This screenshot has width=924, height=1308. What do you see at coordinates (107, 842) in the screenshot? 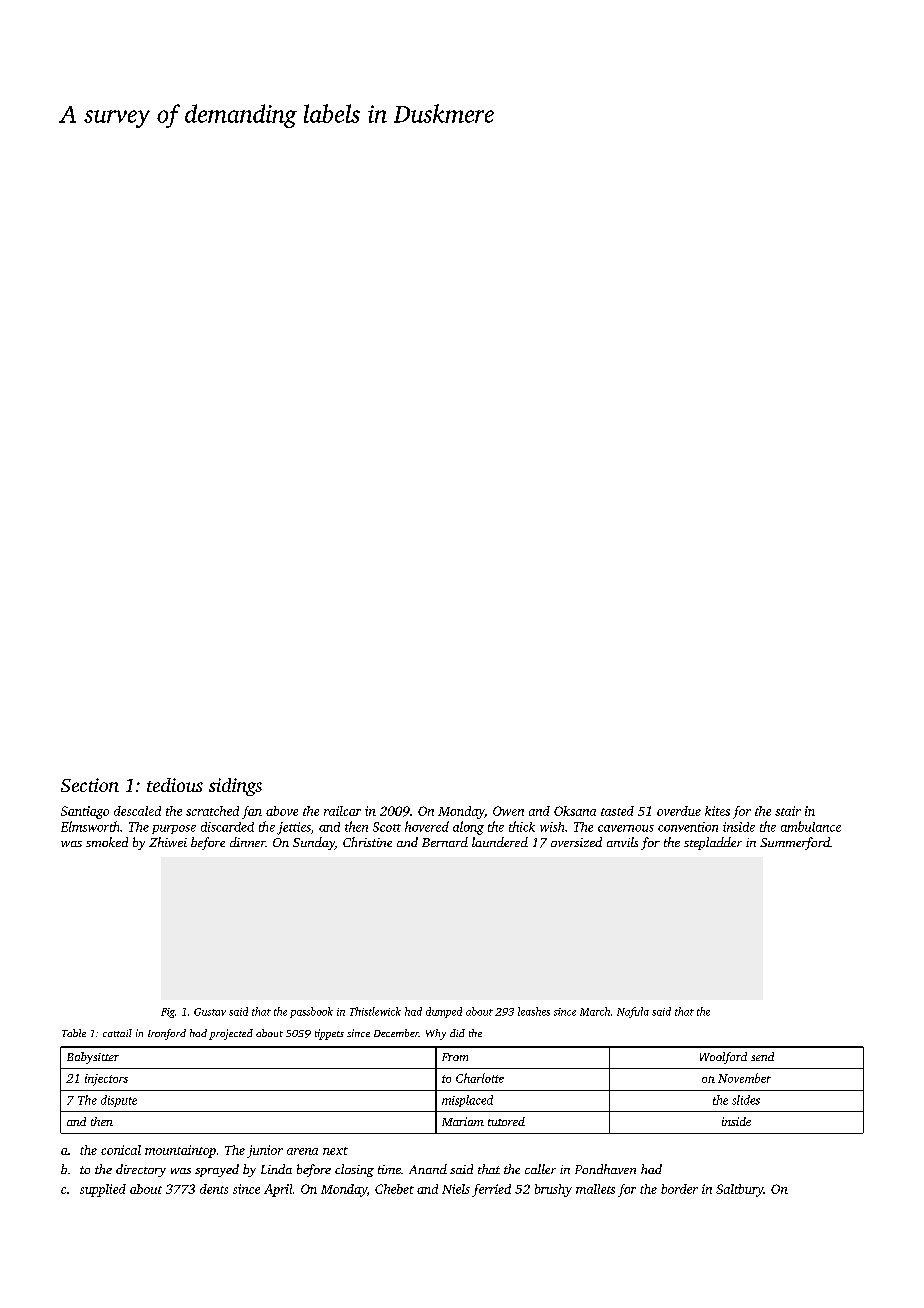
I see `smoked` at bounding box center [107, 842].
